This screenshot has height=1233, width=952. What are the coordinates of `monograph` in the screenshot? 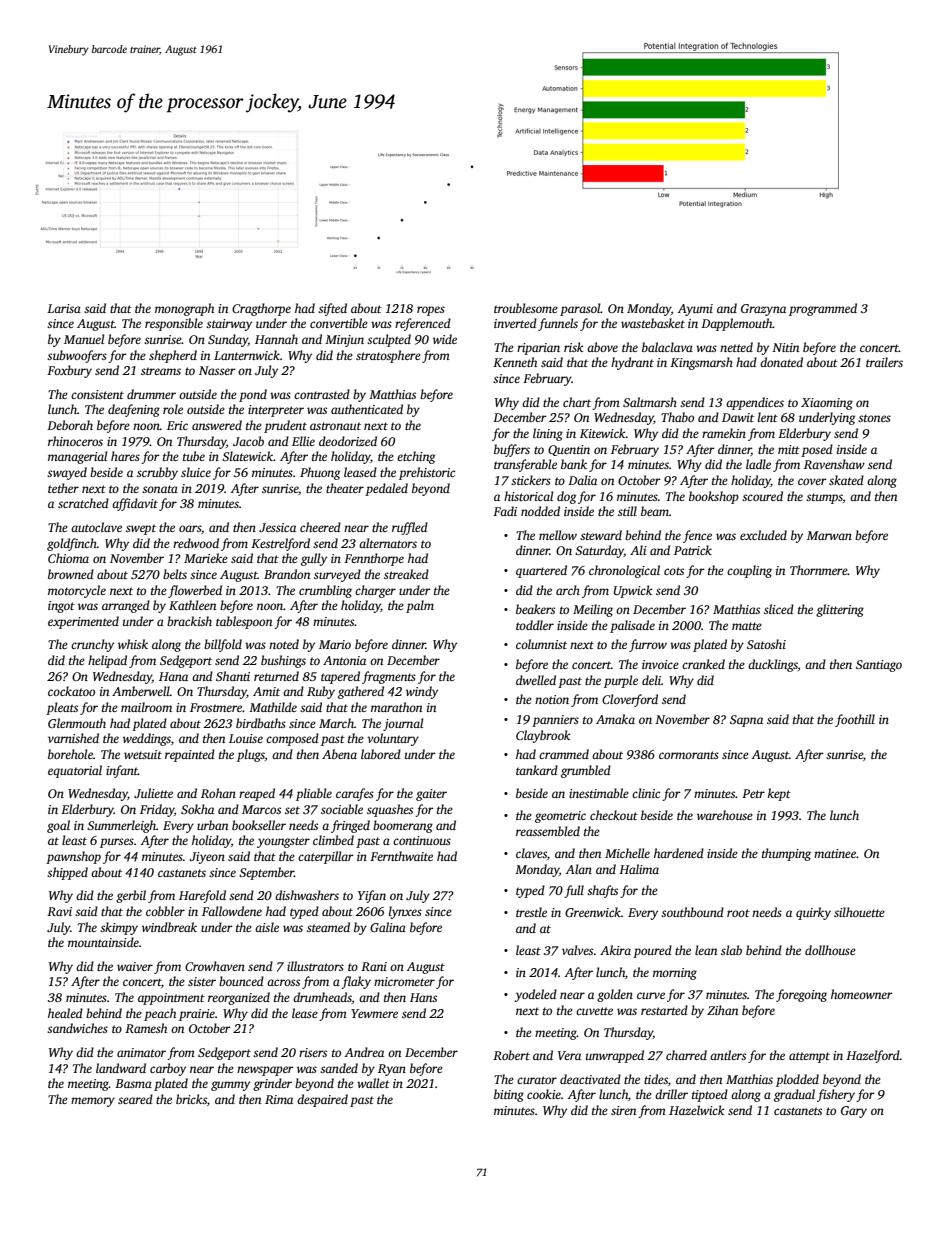 It's located at (184, 309).
